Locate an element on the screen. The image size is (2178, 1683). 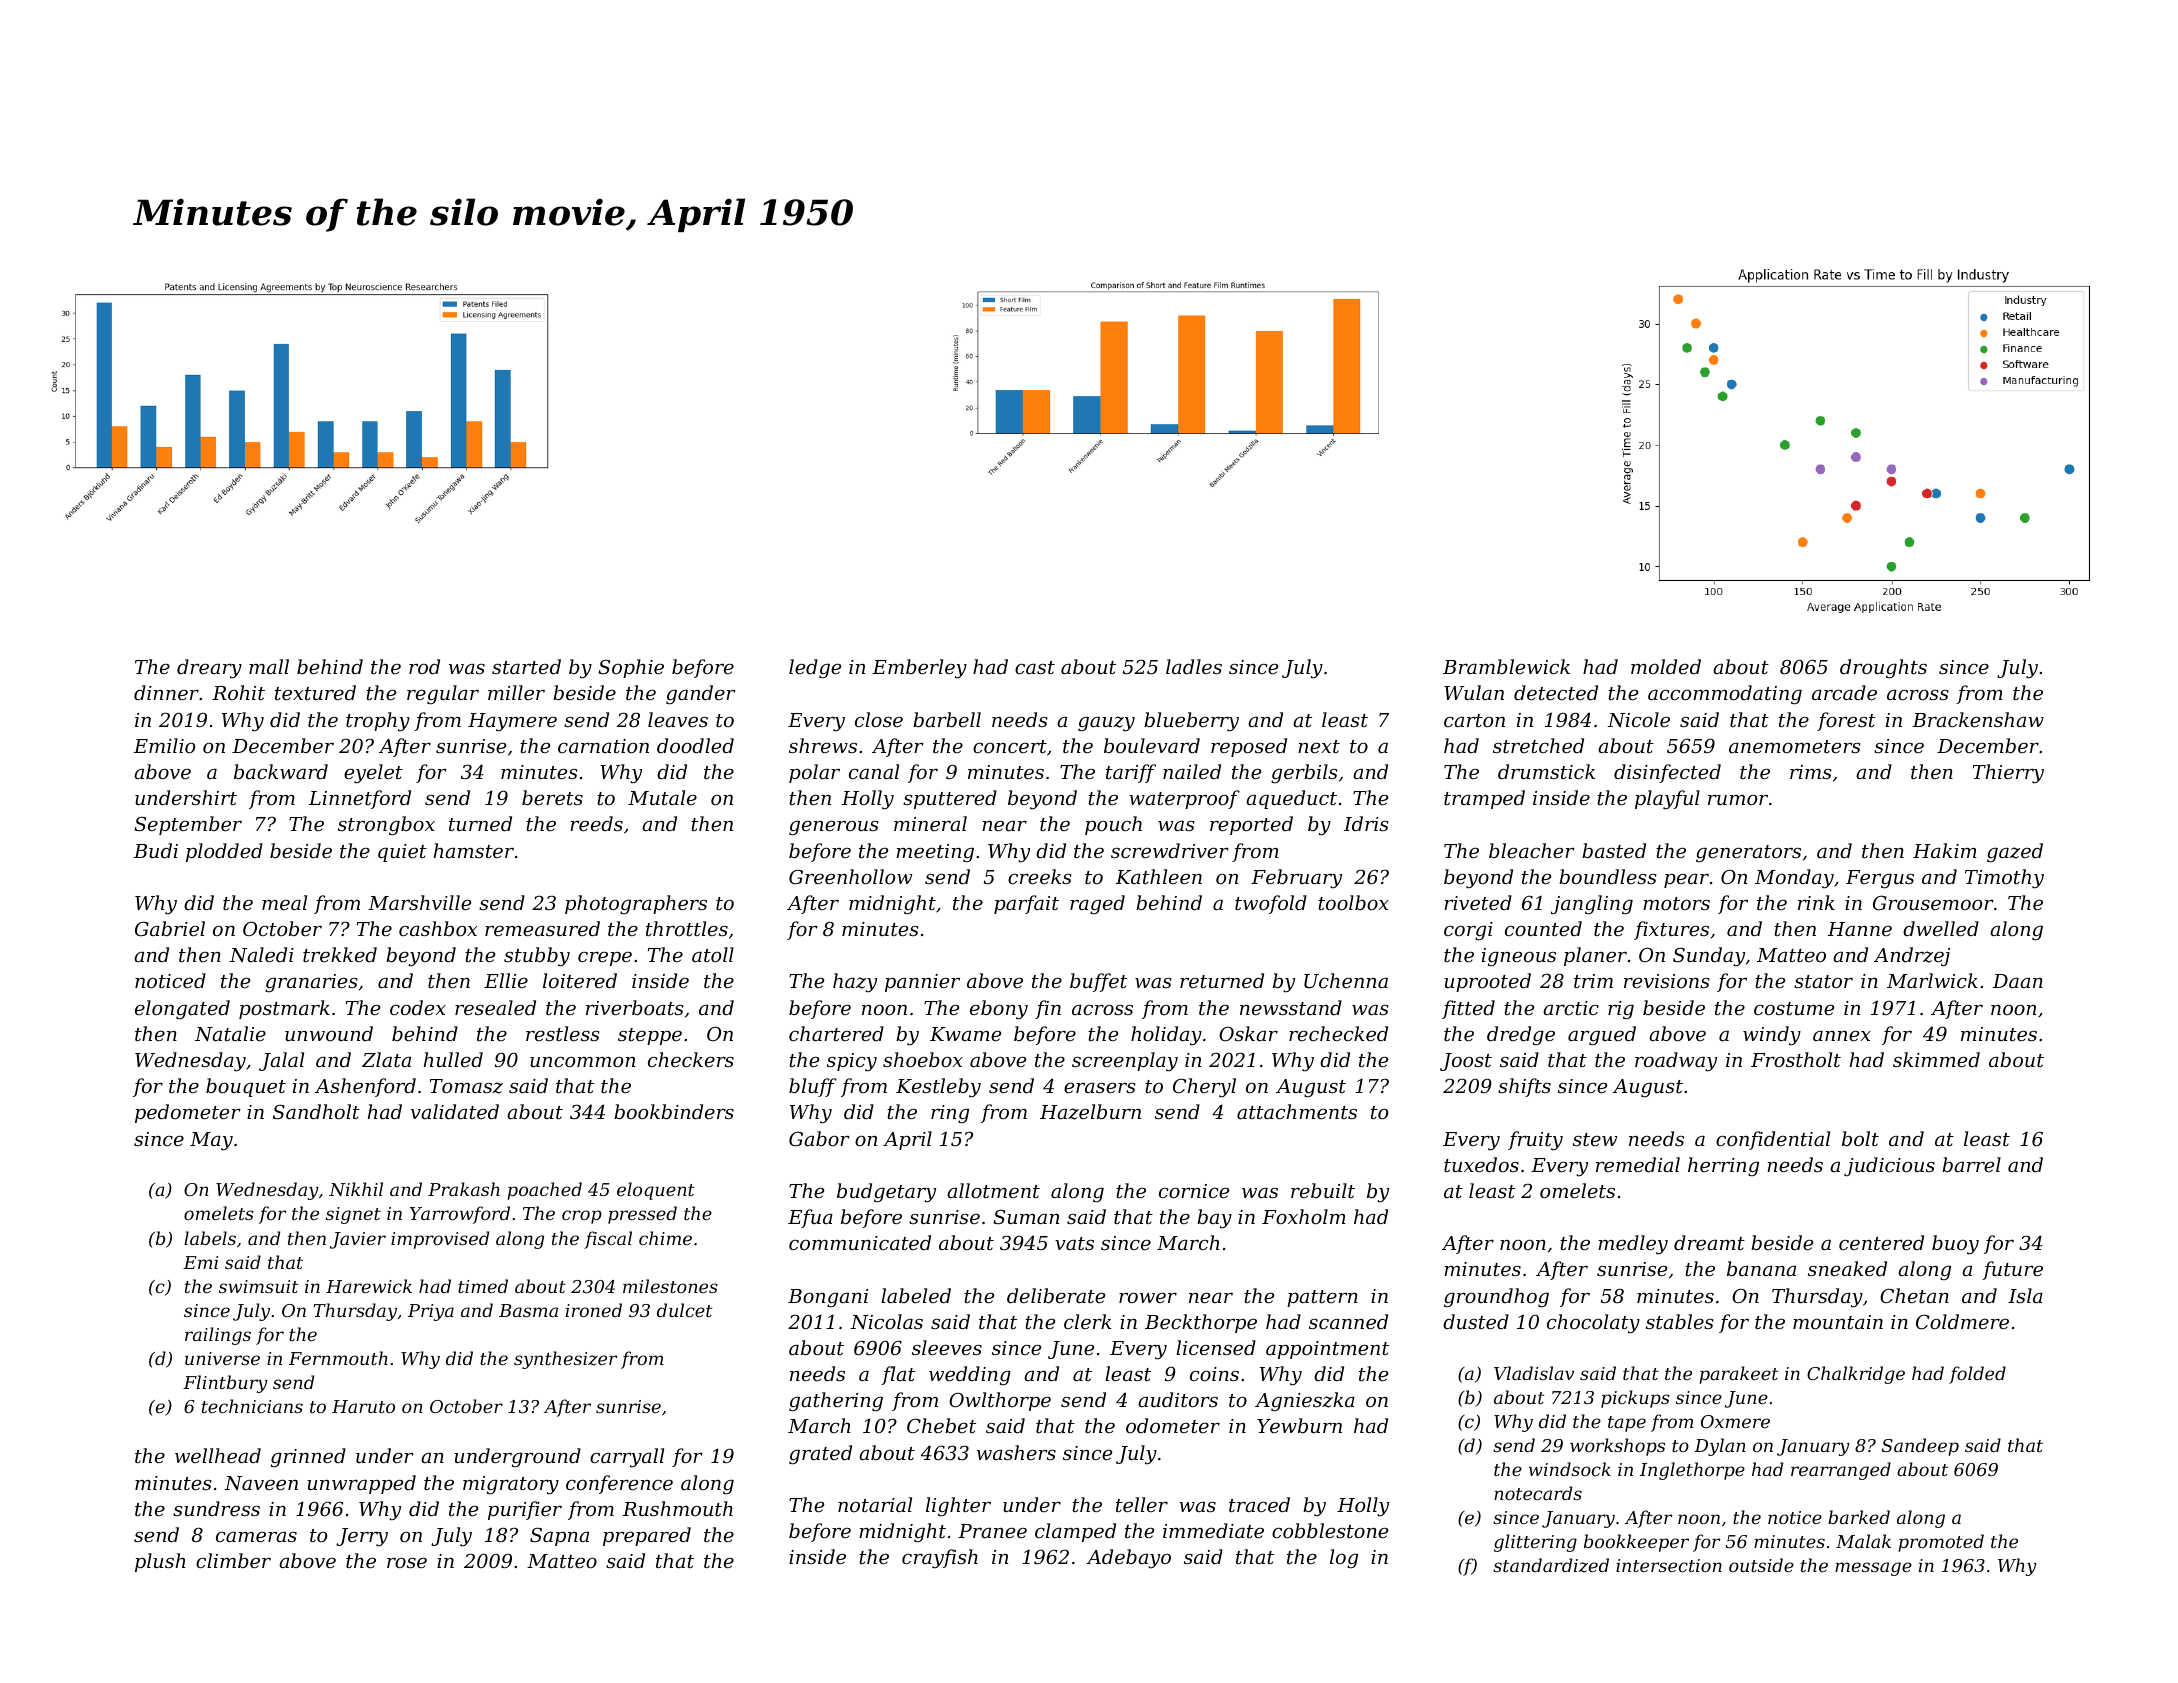
concert is located at coordinates (1010, 746).
